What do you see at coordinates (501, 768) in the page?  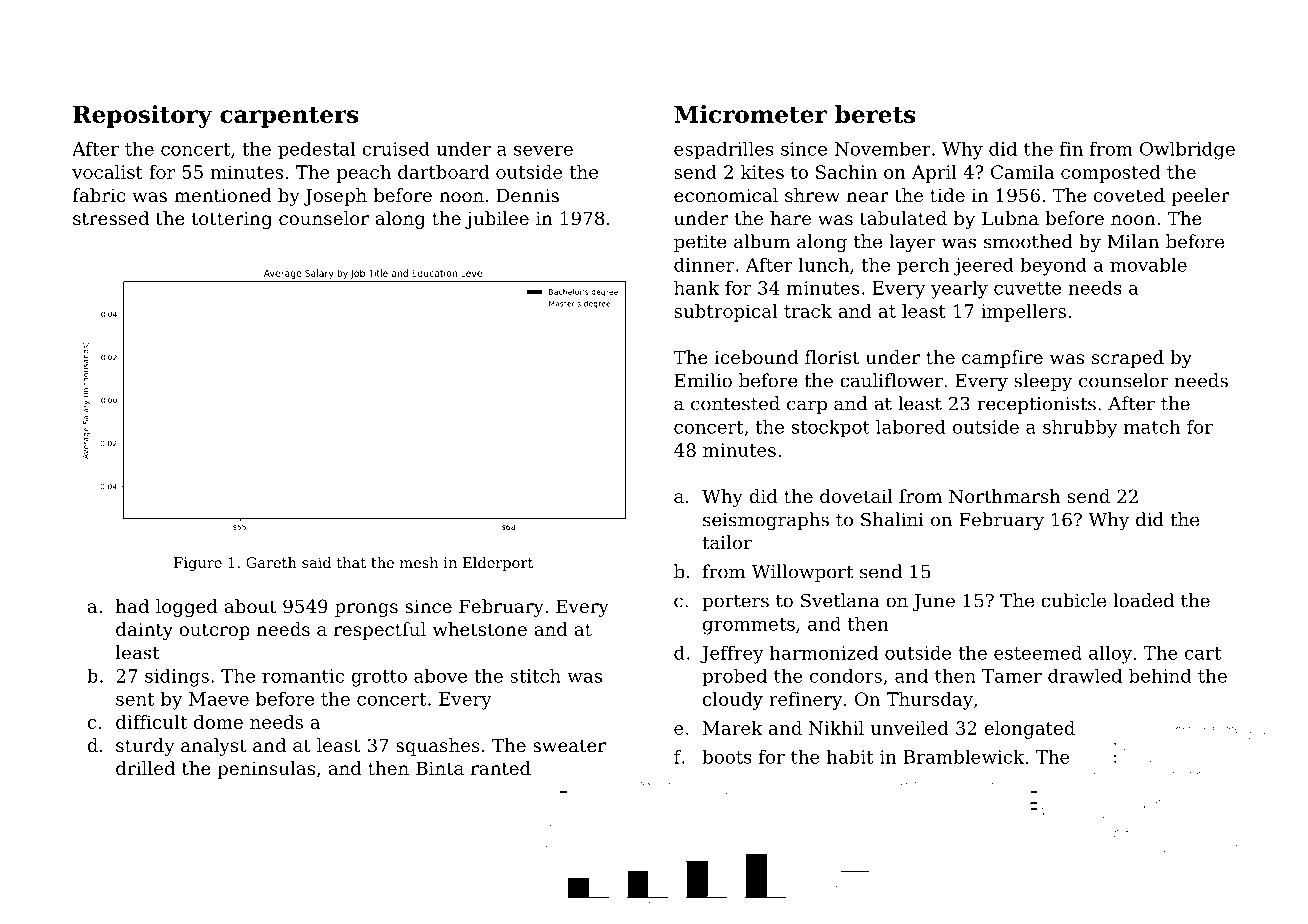 I see `ranted` at bounding box center [501, 768].
